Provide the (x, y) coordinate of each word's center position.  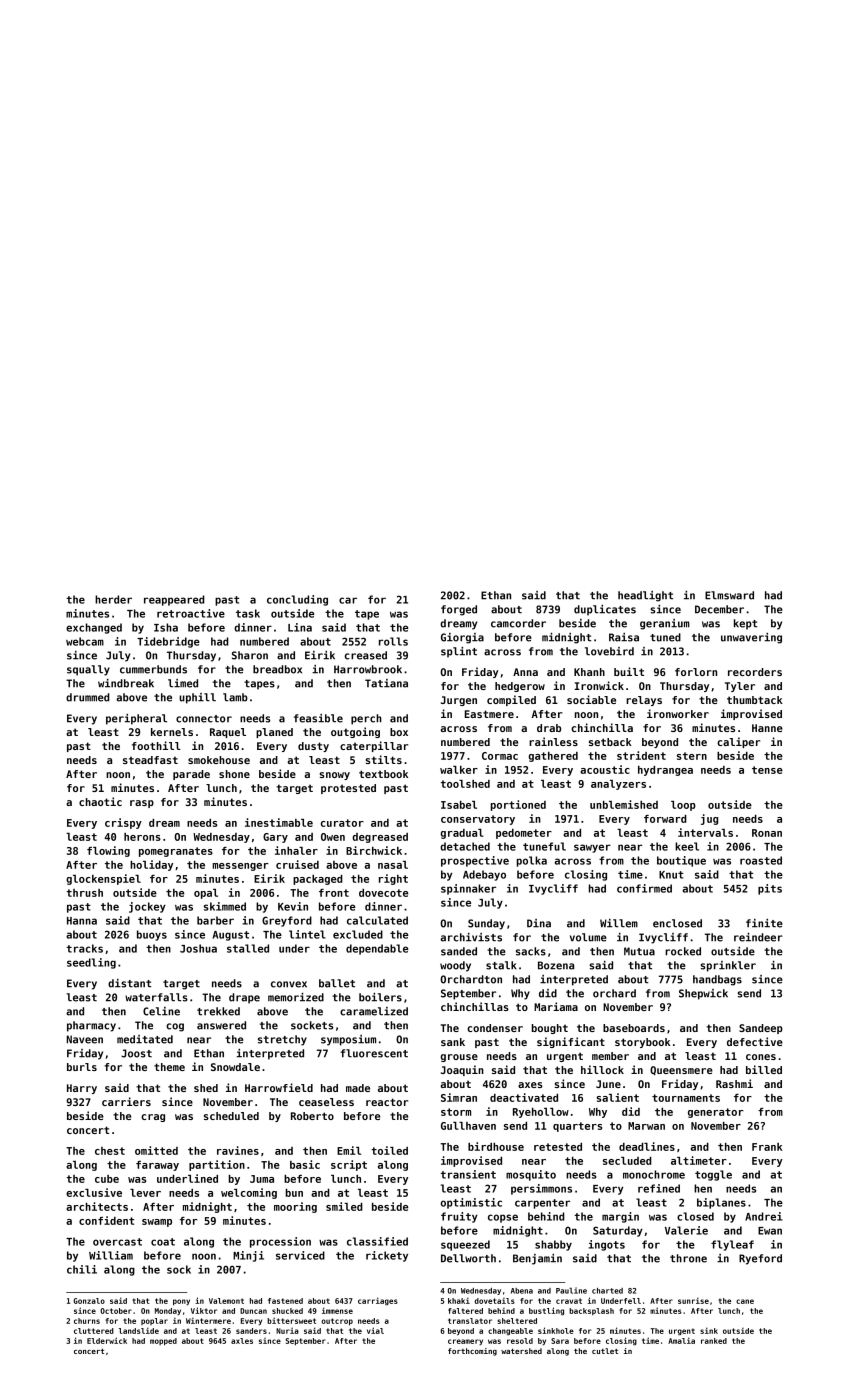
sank (453, 1042)
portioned (518, 805)
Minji (248, 1256)
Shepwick (703, 994)
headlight (645, 596)
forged (459, 610)
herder (113, 599)
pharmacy (91, 1026)
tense (767, 770)
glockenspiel (103, 879)
